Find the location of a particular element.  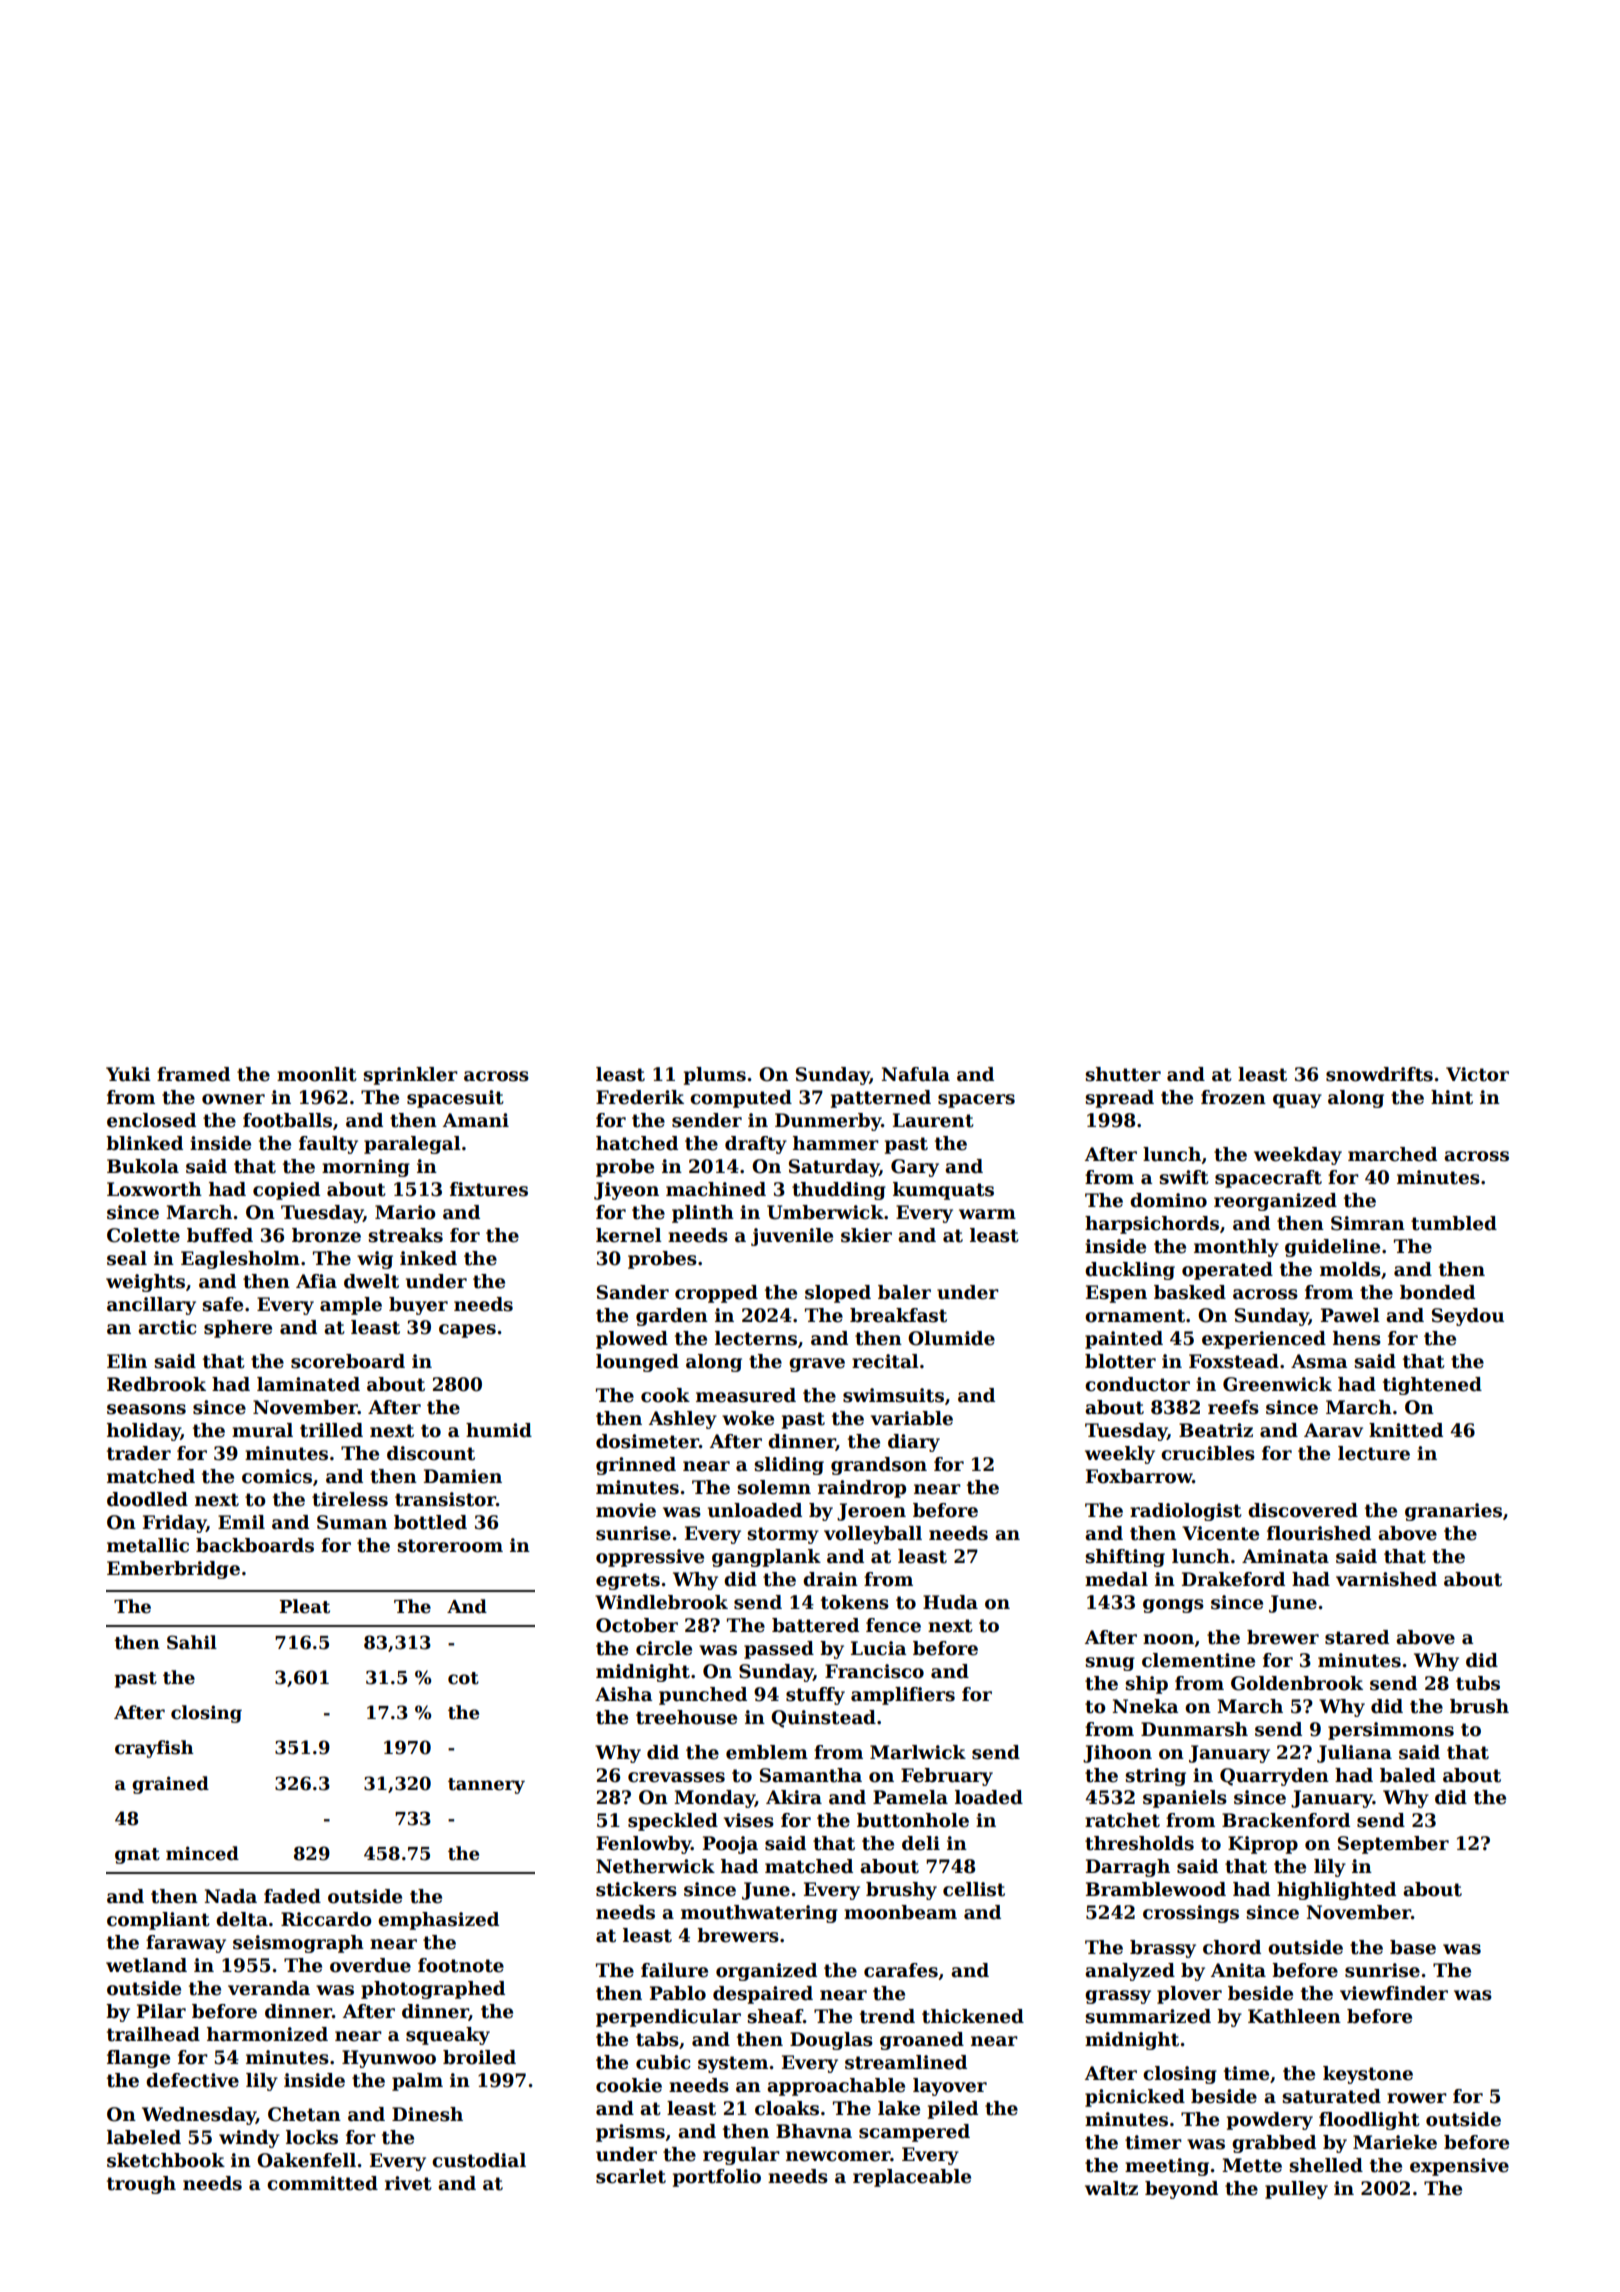

plums is located at coordinates (715, 1076).
